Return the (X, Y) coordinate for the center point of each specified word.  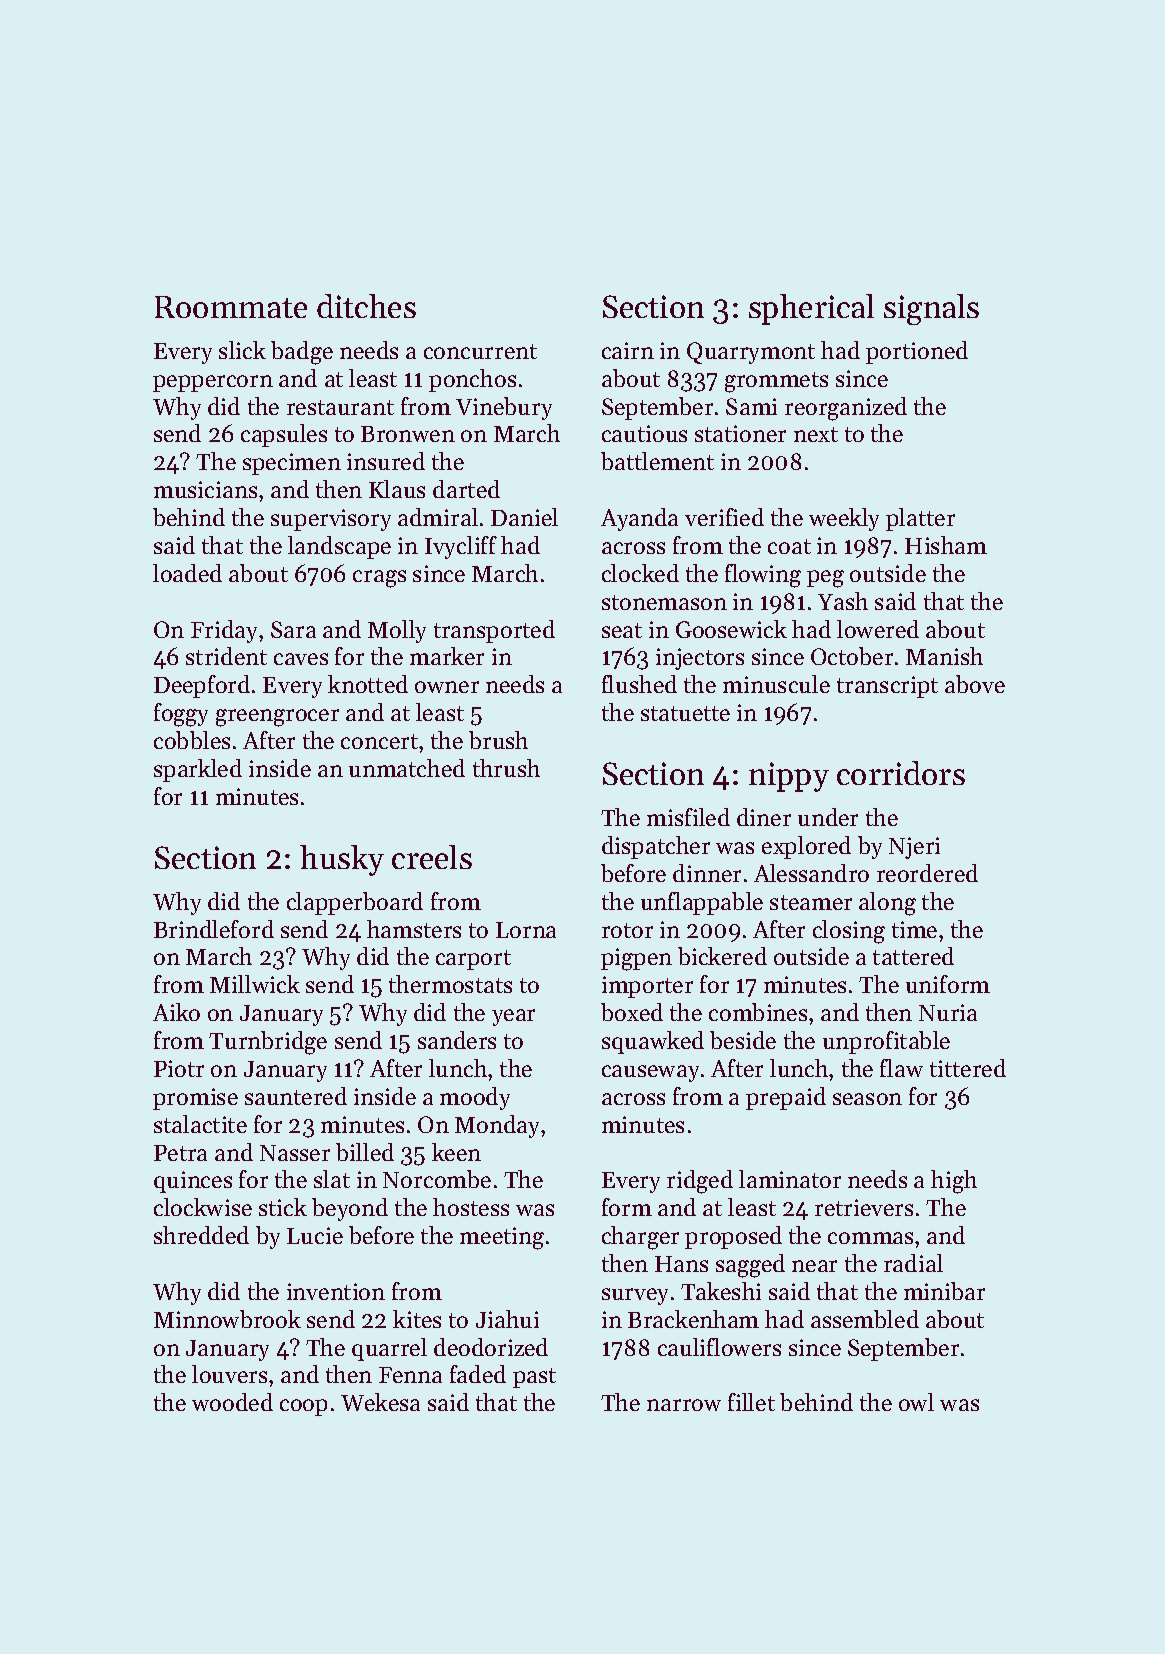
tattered (913, 956)
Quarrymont (751, 353)
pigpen (636, 959)
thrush (506, 768)
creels (432, 857)
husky (342, 860)
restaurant (340, 407)
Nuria (948, 1012)
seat (622, 630)
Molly (397, 631)
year (513, 1017)
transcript (887, 687)
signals (931, 309)
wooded (232, 1402)
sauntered (296, 1096)
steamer (811, 902)
